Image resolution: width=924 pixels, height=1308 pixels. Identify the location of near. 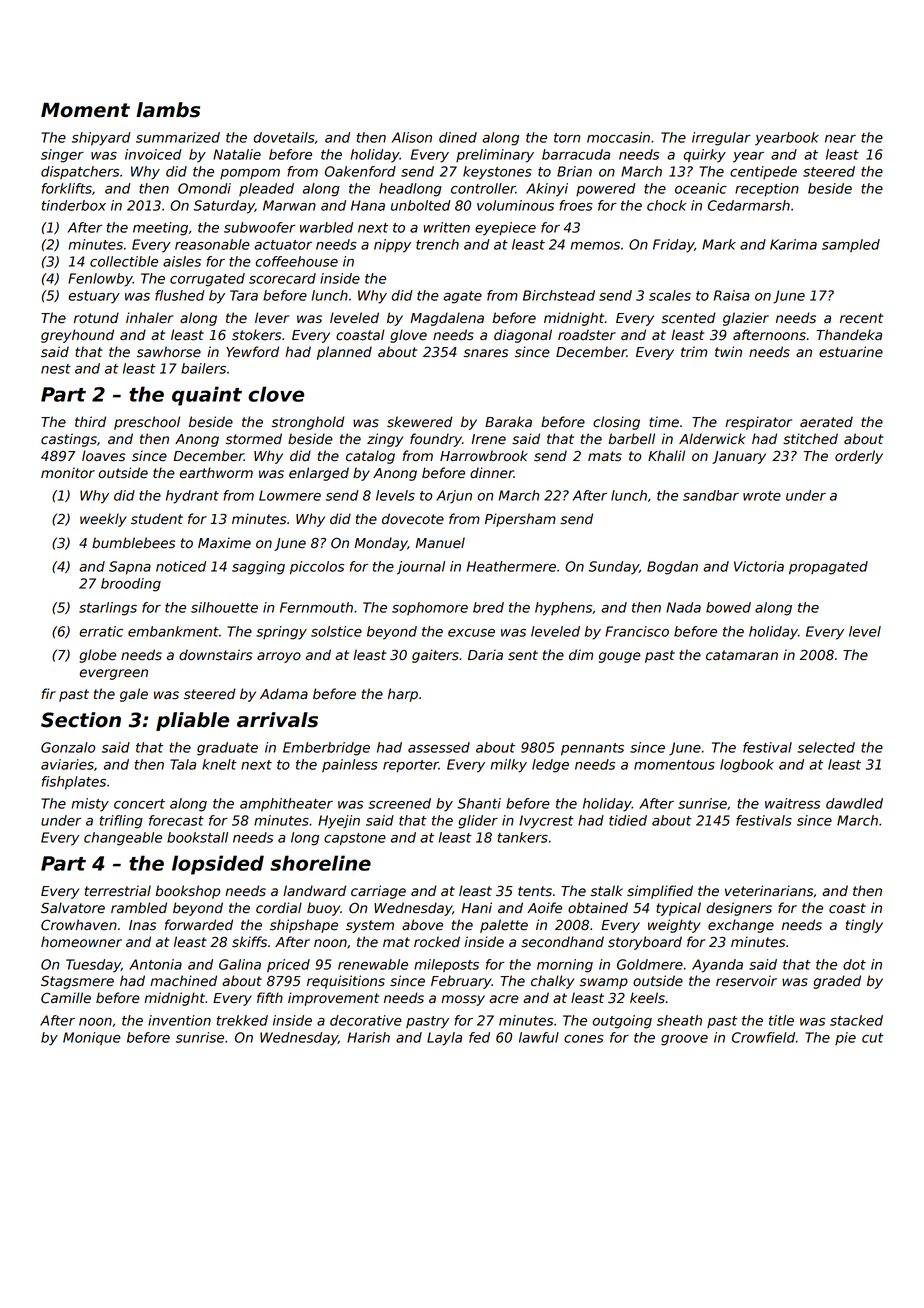
(840, 139).
